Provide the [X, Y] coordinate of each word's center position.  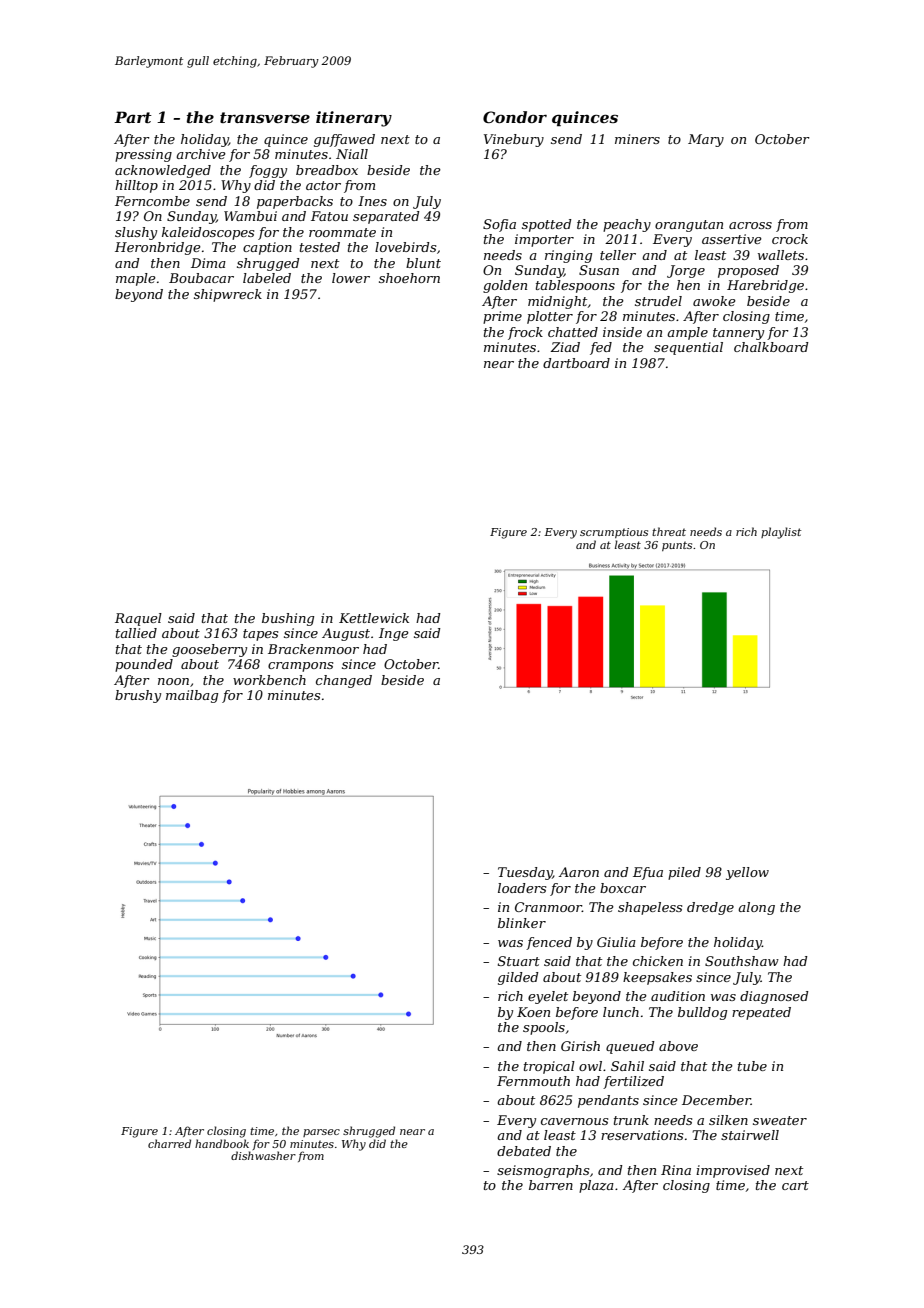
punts [677, 546]
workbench [269, 680]
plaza [596, 1186]
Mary [706, 140]
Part [133, 117]
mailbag [192, 696]
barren [551, 1185]
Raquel [138, 619]
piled [684, 873]
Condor [515, 117]
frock [525, 333]
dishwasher [263, 1155]
